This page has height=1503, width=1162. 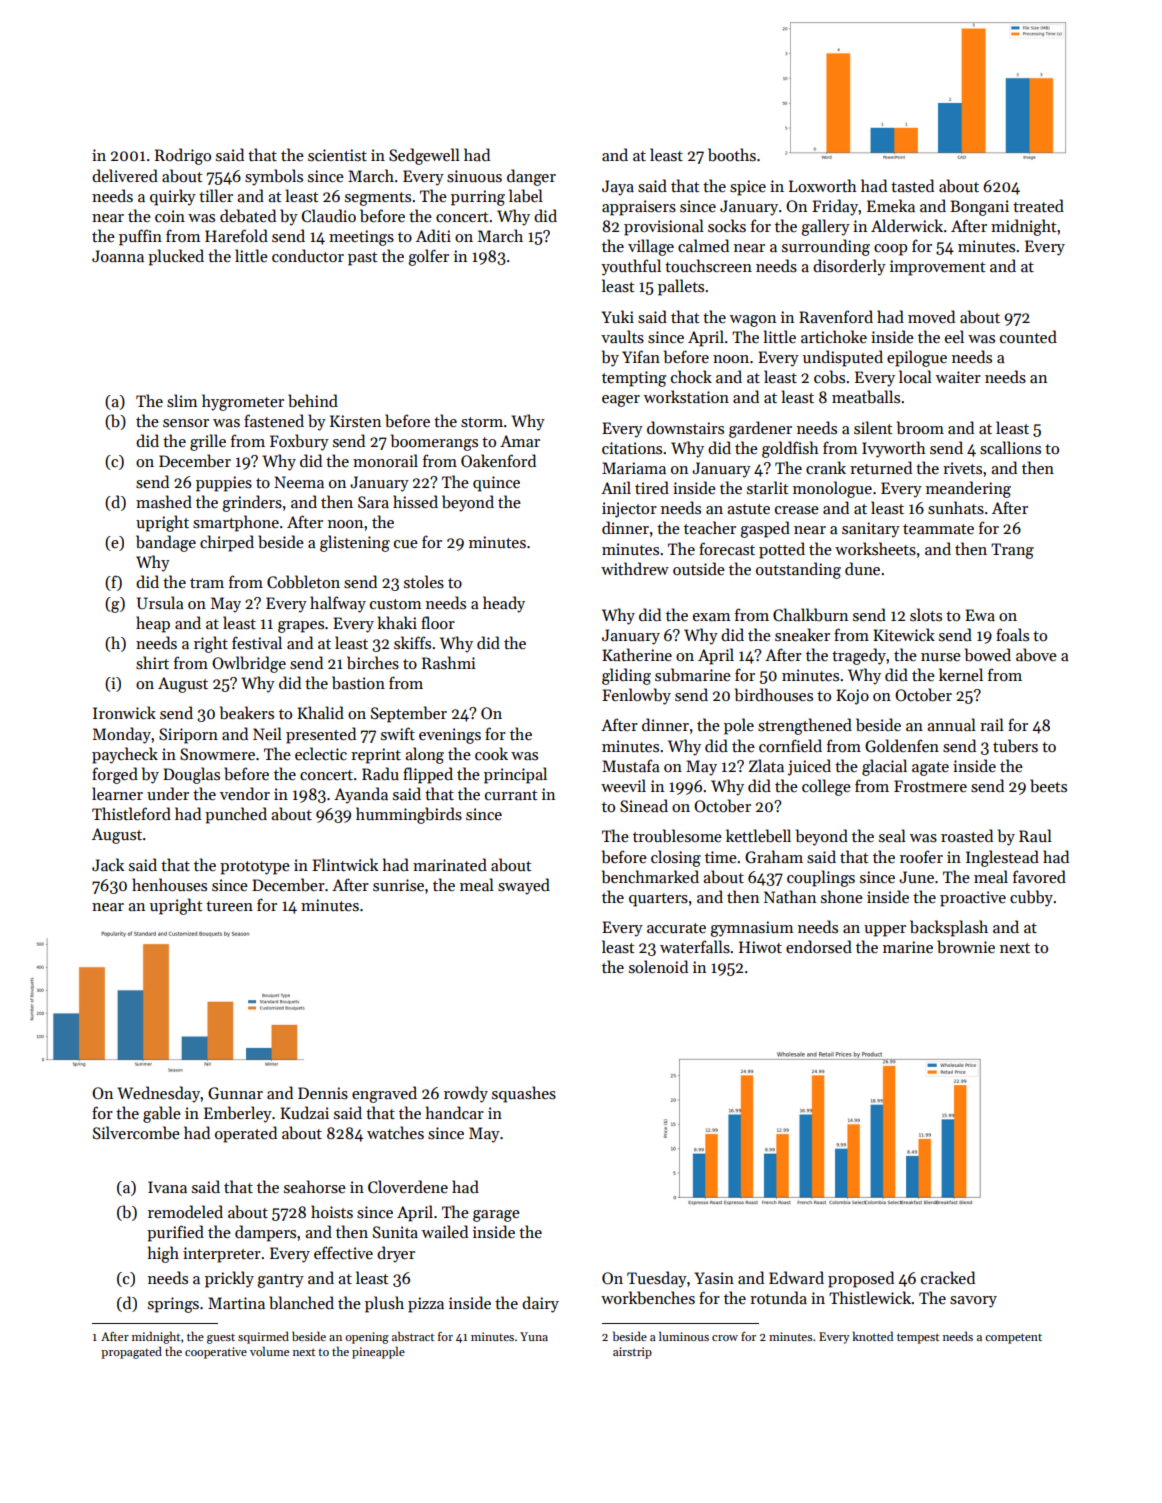 What do you see at coordinates (531, 177) in the page?
I see `danger` at bounding box center [531, 177].
